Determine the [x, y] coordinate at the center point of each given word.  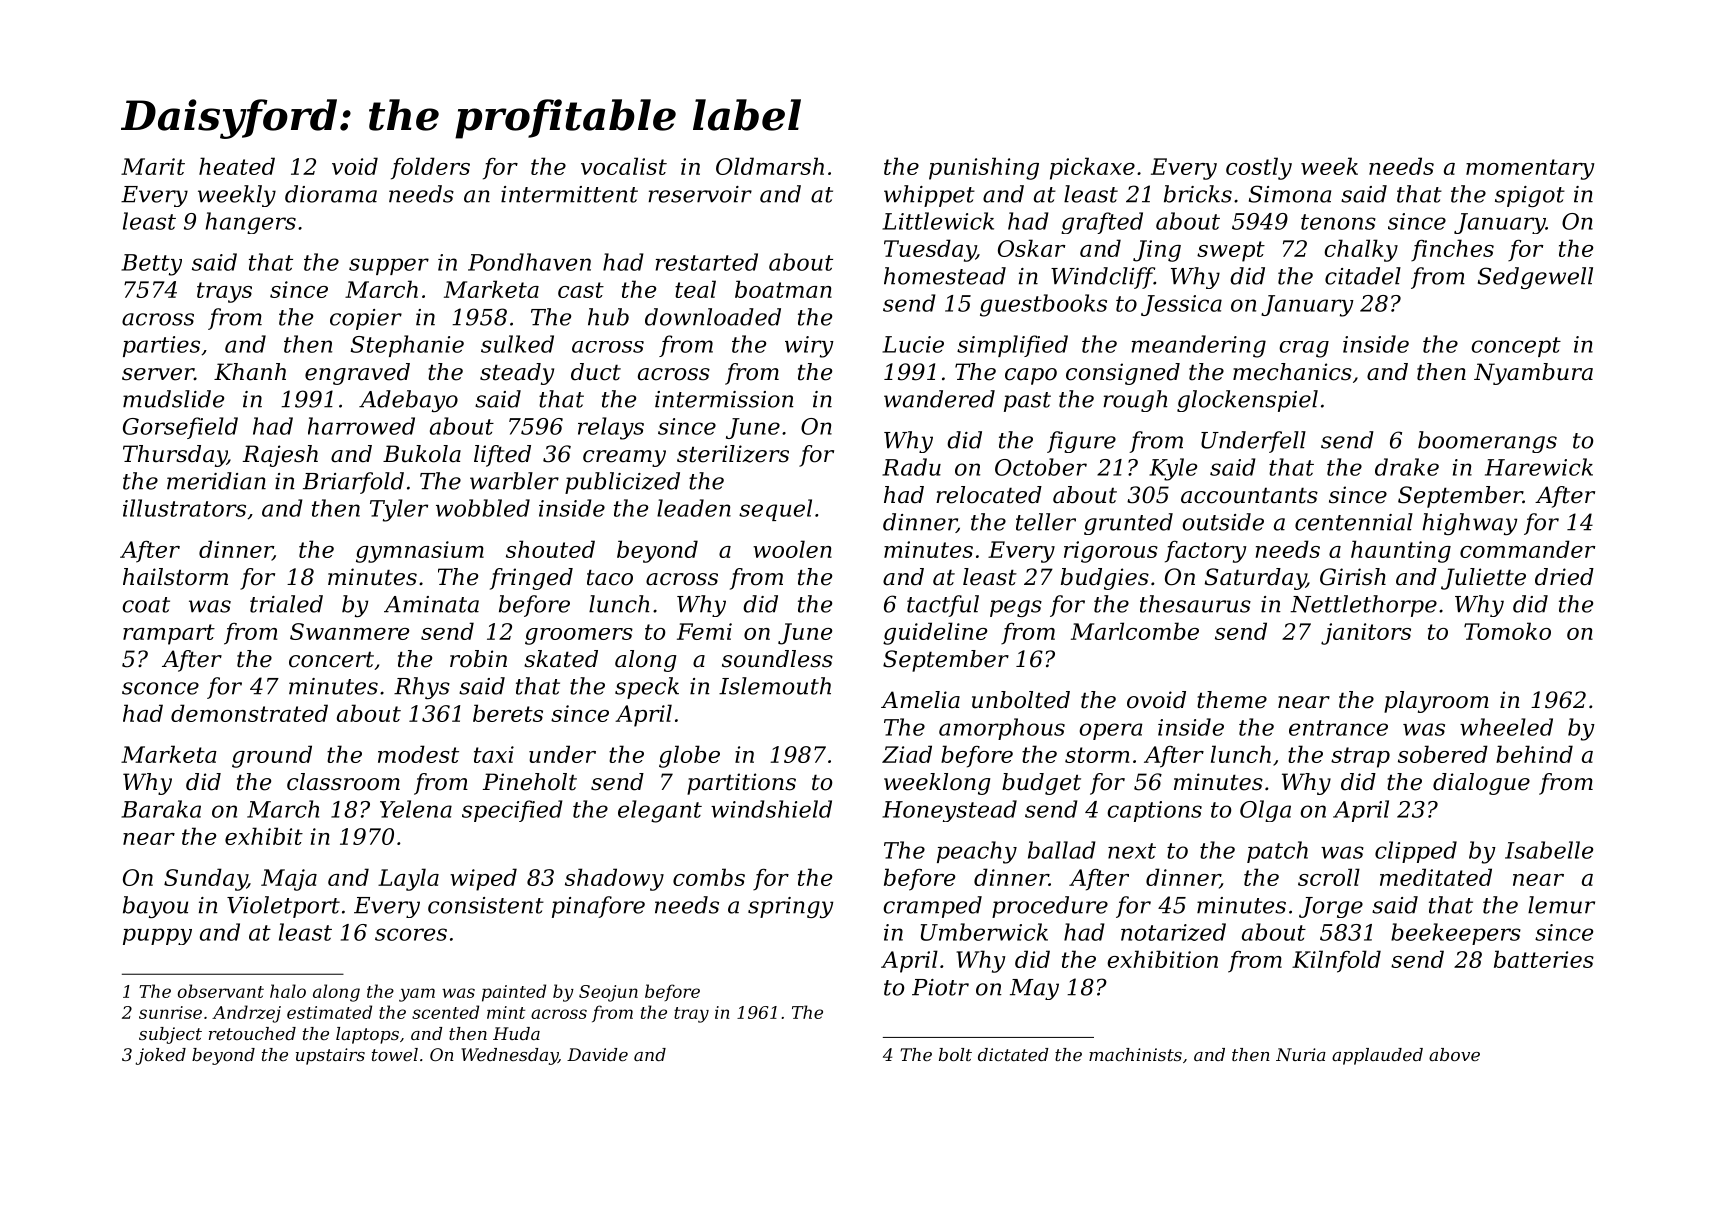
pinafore [598, 907]
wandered [939, 399]
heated [237, 166]
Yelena [416, 809]
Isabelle [1549, 850]
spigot [1530, 196]
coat [146, 605]
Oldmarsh [770, 166]
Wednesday [509, 1056]
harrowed [361, 426]
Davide [597, 1054]
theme [1232, 700]
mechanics [1292, 372]
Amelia [920, 700]
